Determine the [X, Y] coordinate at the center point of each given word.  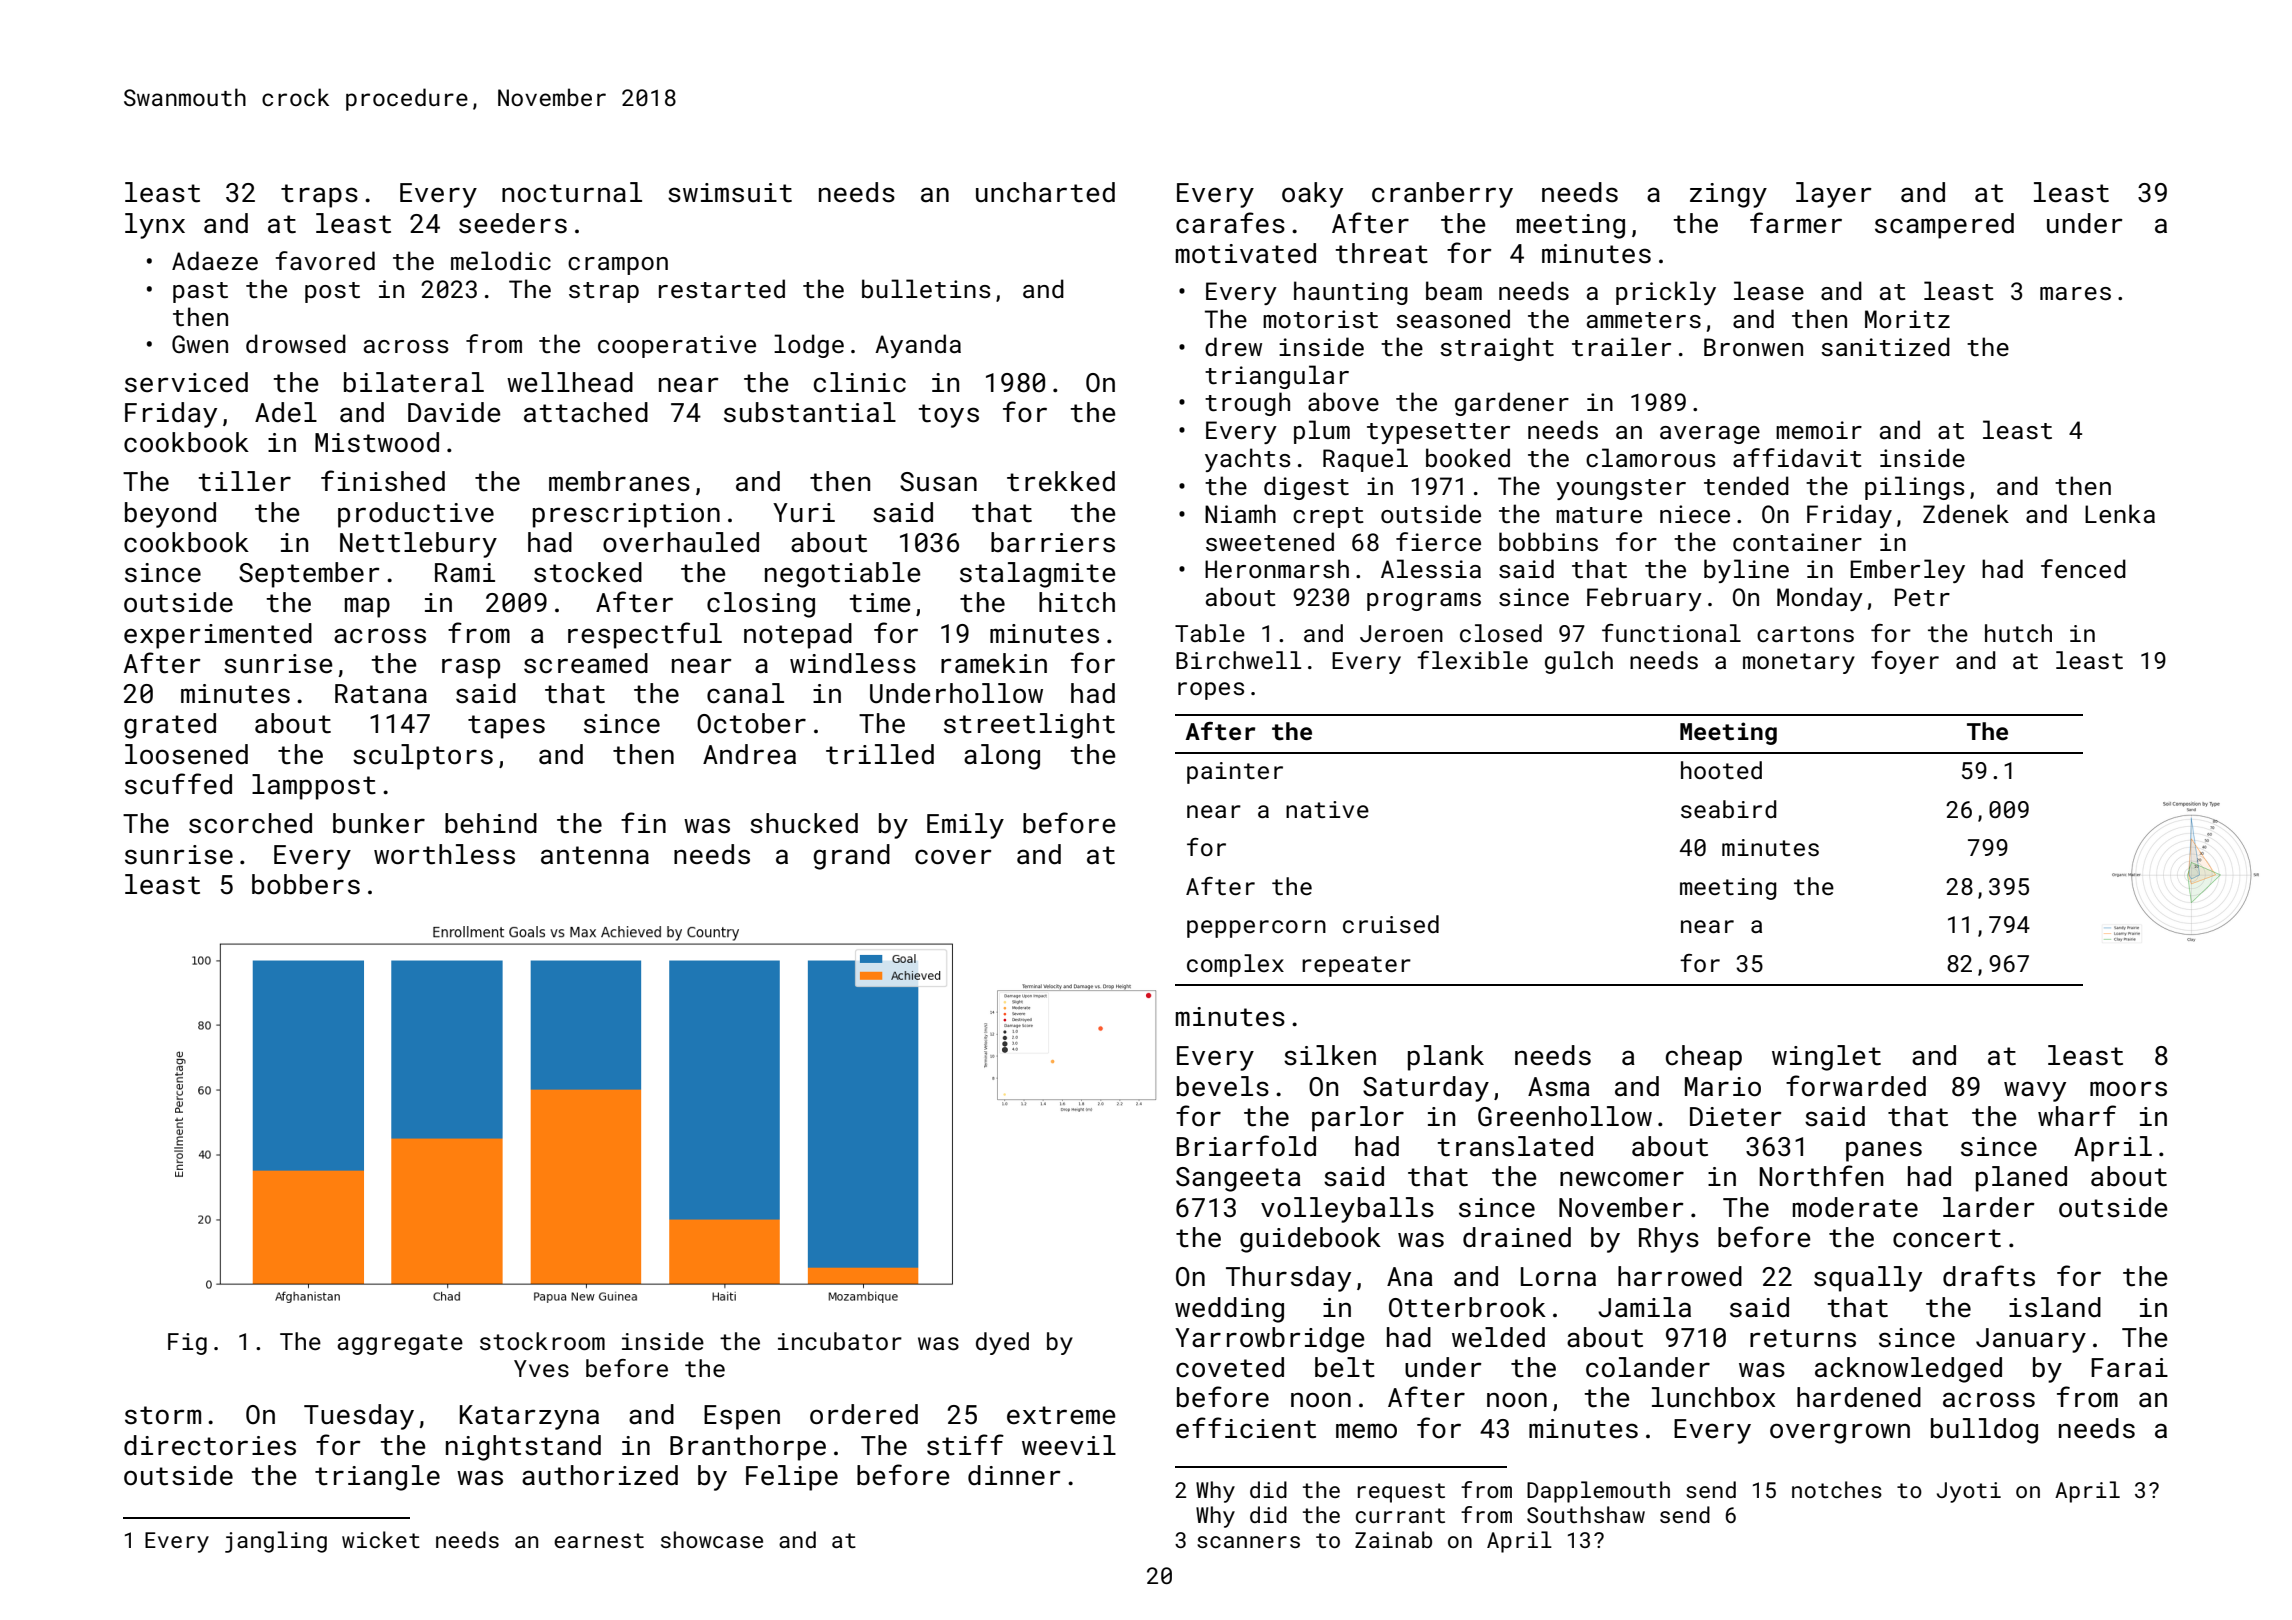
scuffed [178, 784]
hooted [1721, 770]
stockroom [542, 1341]
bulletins [926, 288]
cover [953, 857]
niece [1695, 514]
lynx [155, 226]
